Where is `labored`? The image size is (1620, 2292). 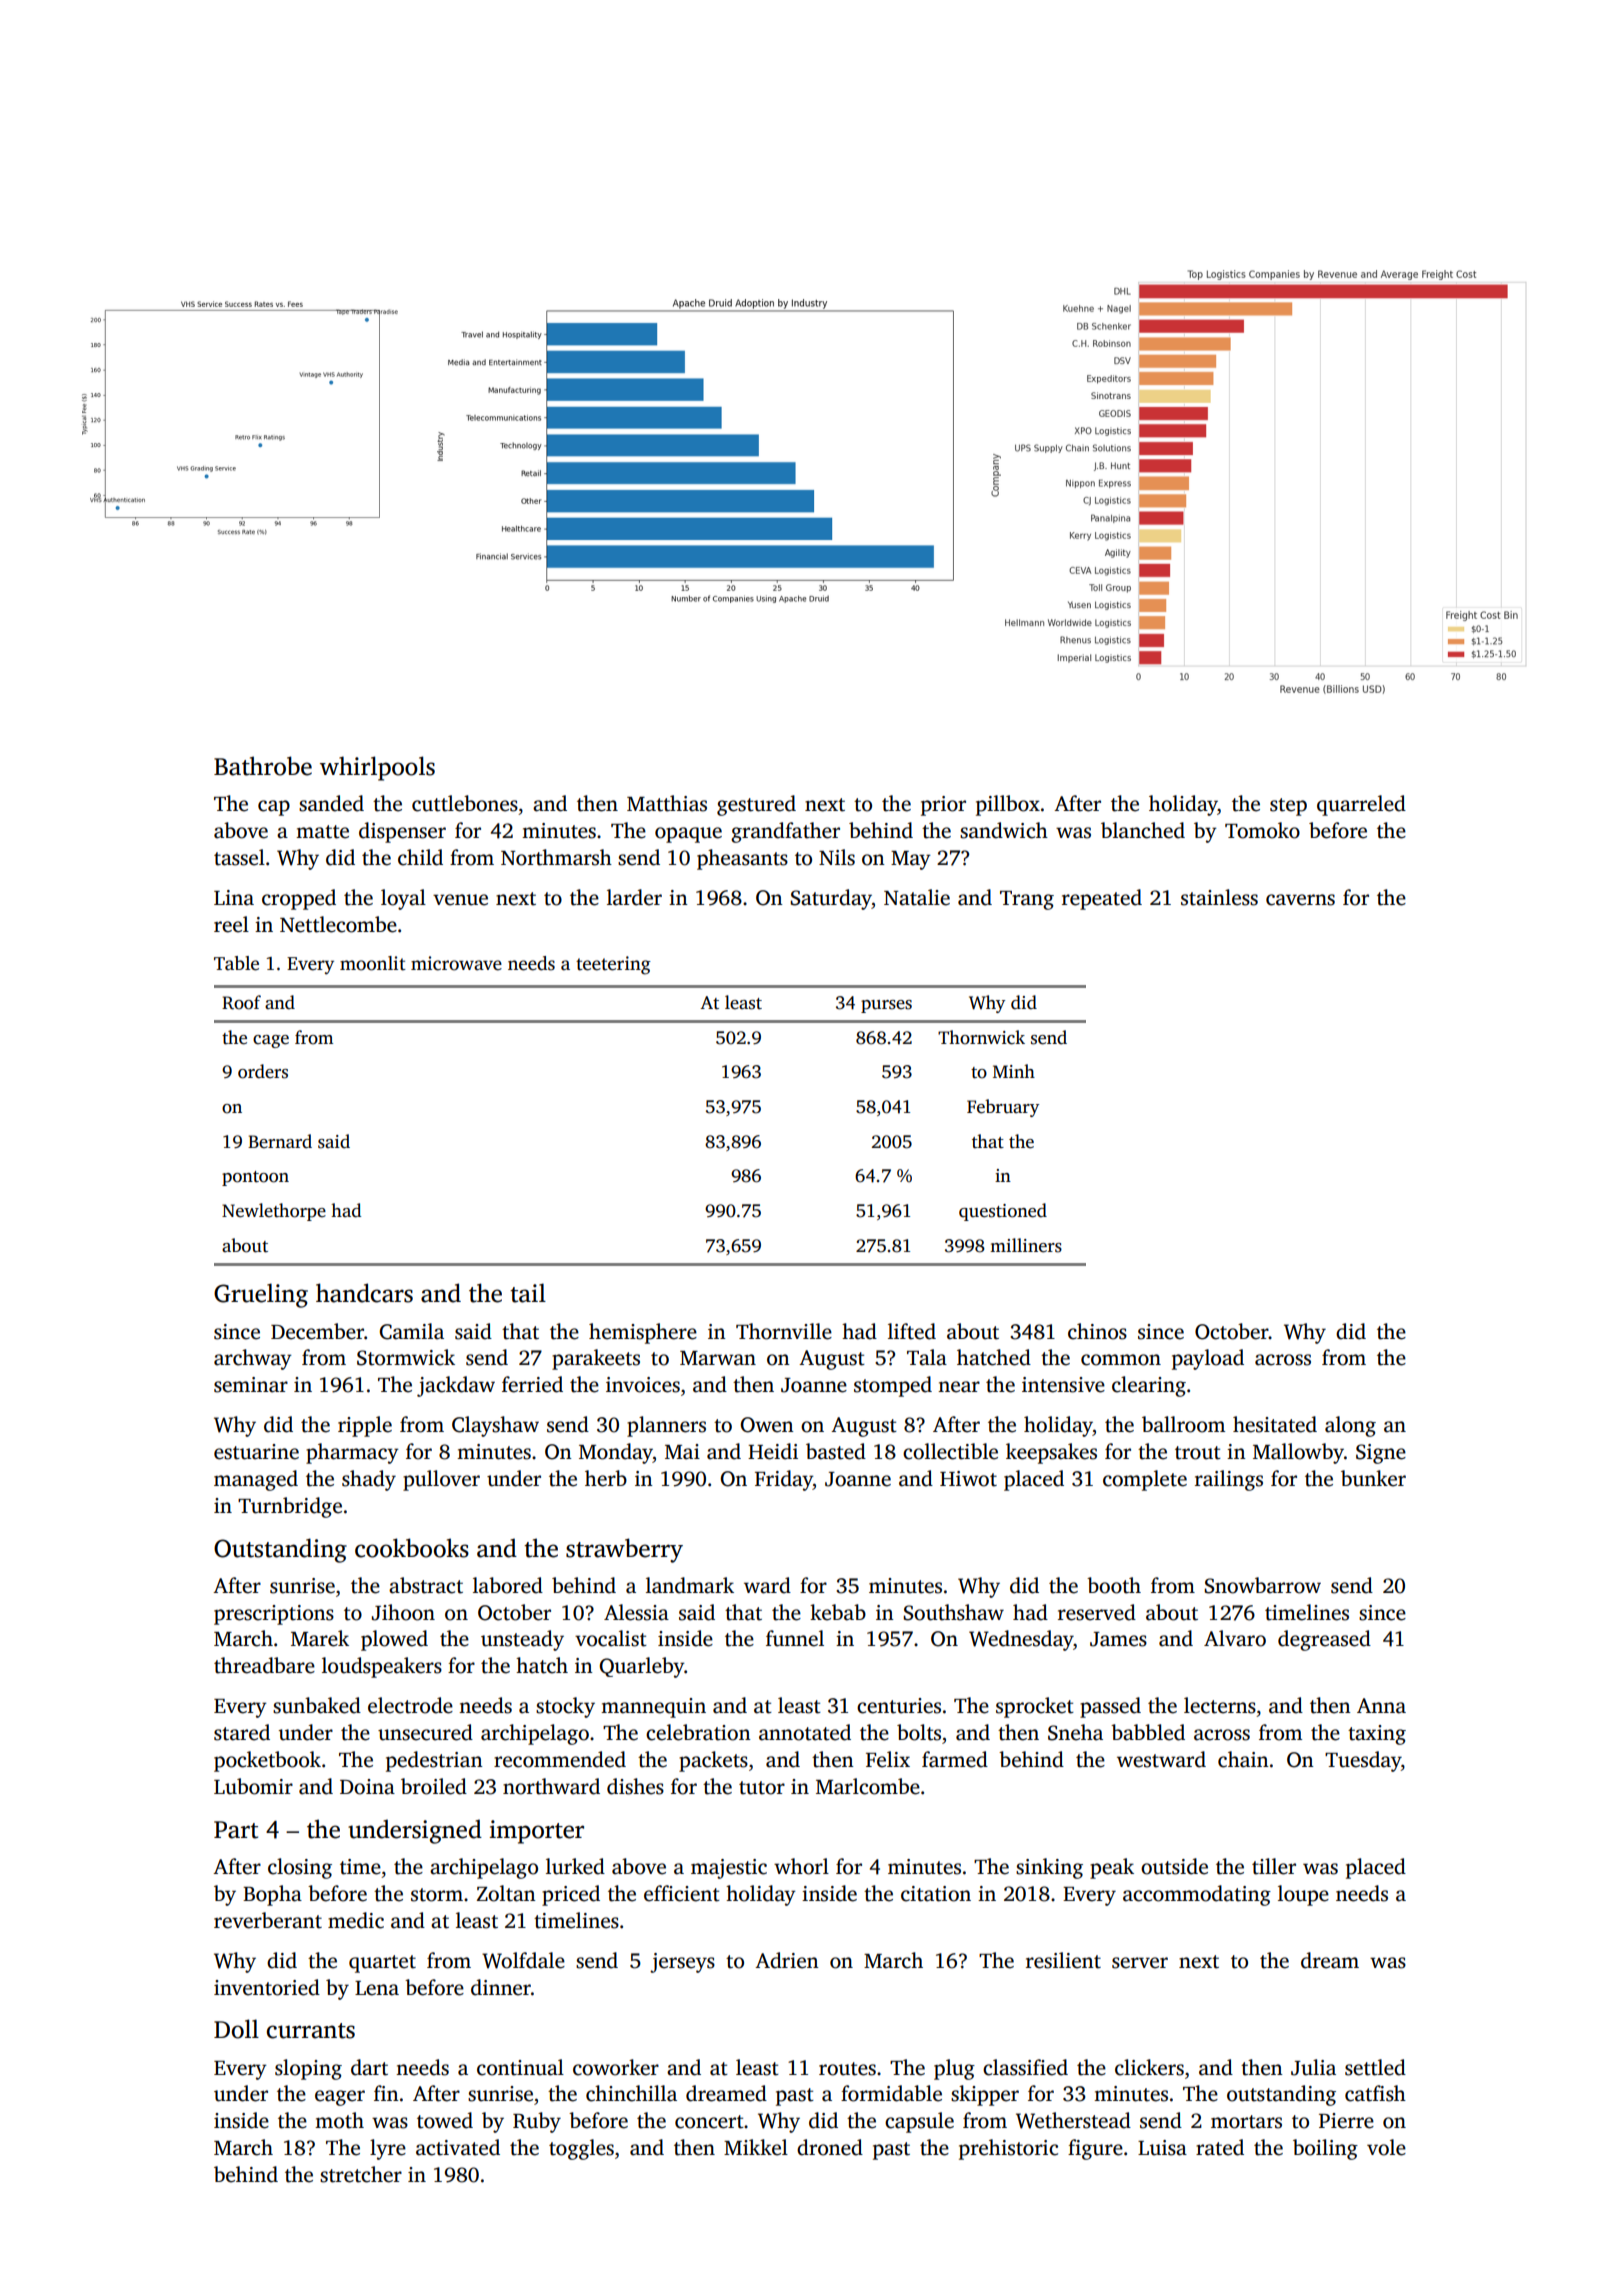
labored is located at coordinates (508, 1585).
